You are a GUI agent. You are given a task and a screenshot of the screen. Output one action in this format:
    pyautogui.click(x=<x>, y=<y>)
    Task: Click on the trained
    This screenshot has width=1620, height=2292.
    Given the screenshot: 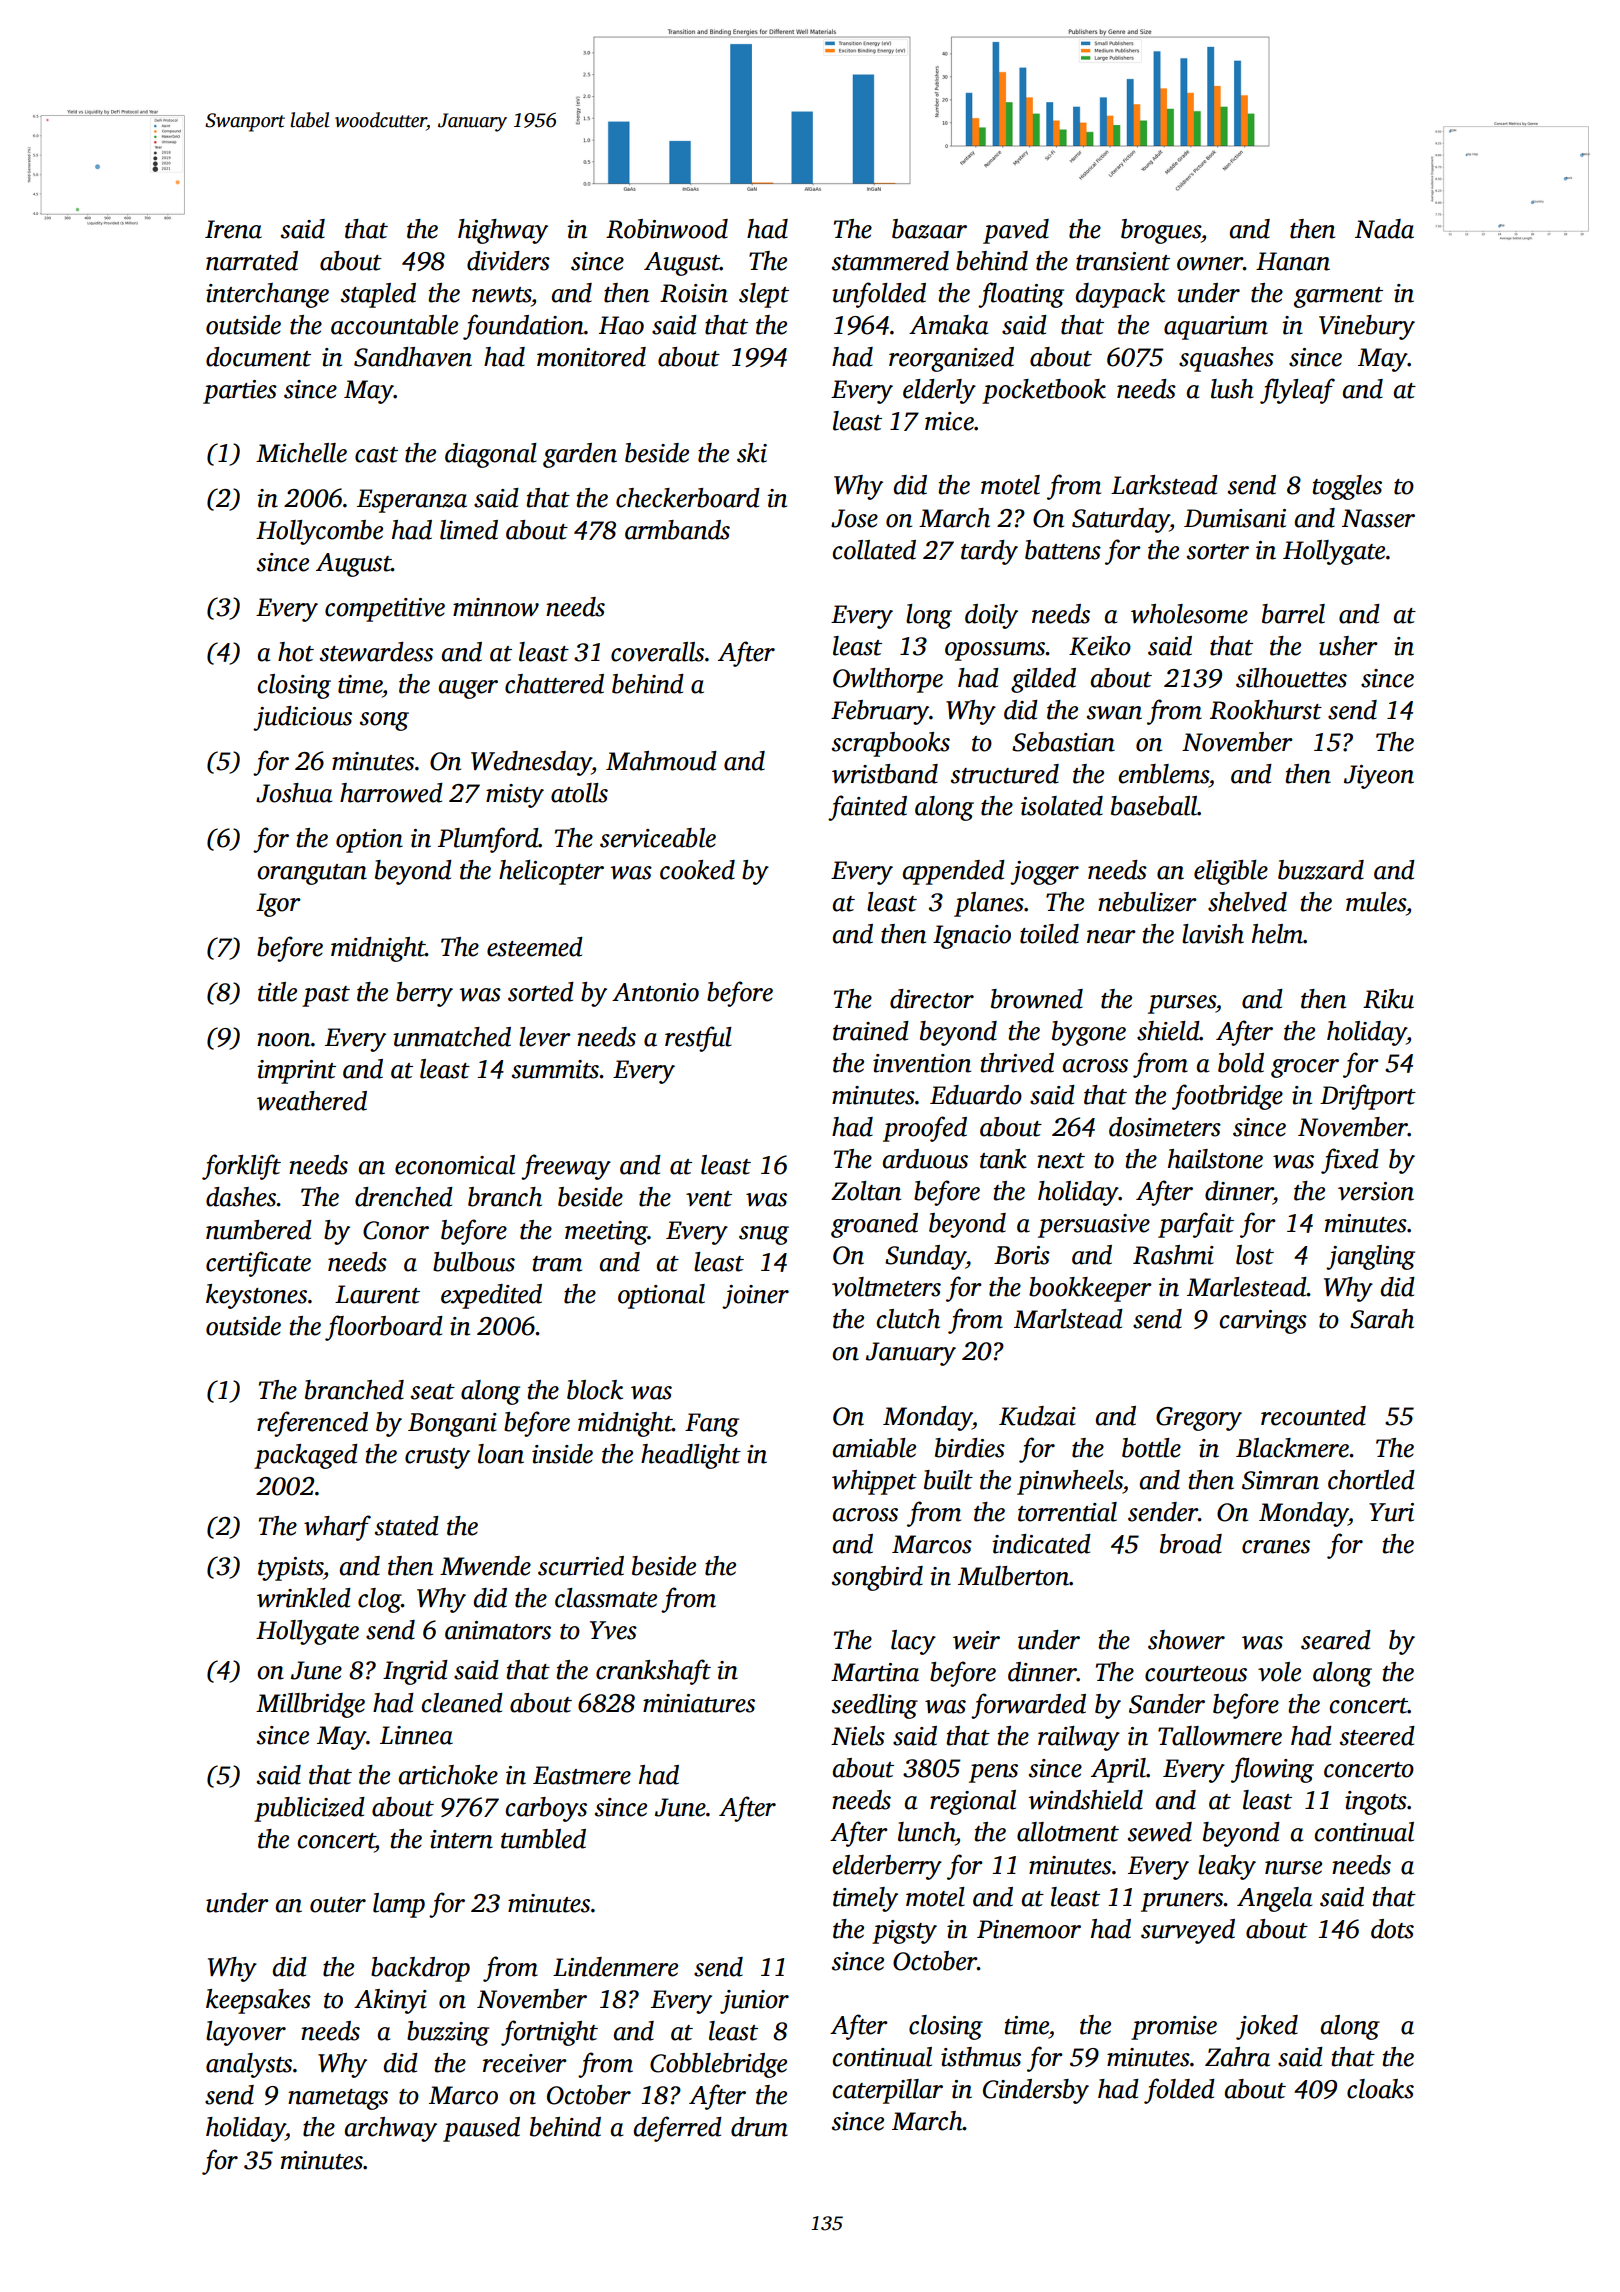 What is the action you would take?
    pyautogui.click(x=871, y=1031)
